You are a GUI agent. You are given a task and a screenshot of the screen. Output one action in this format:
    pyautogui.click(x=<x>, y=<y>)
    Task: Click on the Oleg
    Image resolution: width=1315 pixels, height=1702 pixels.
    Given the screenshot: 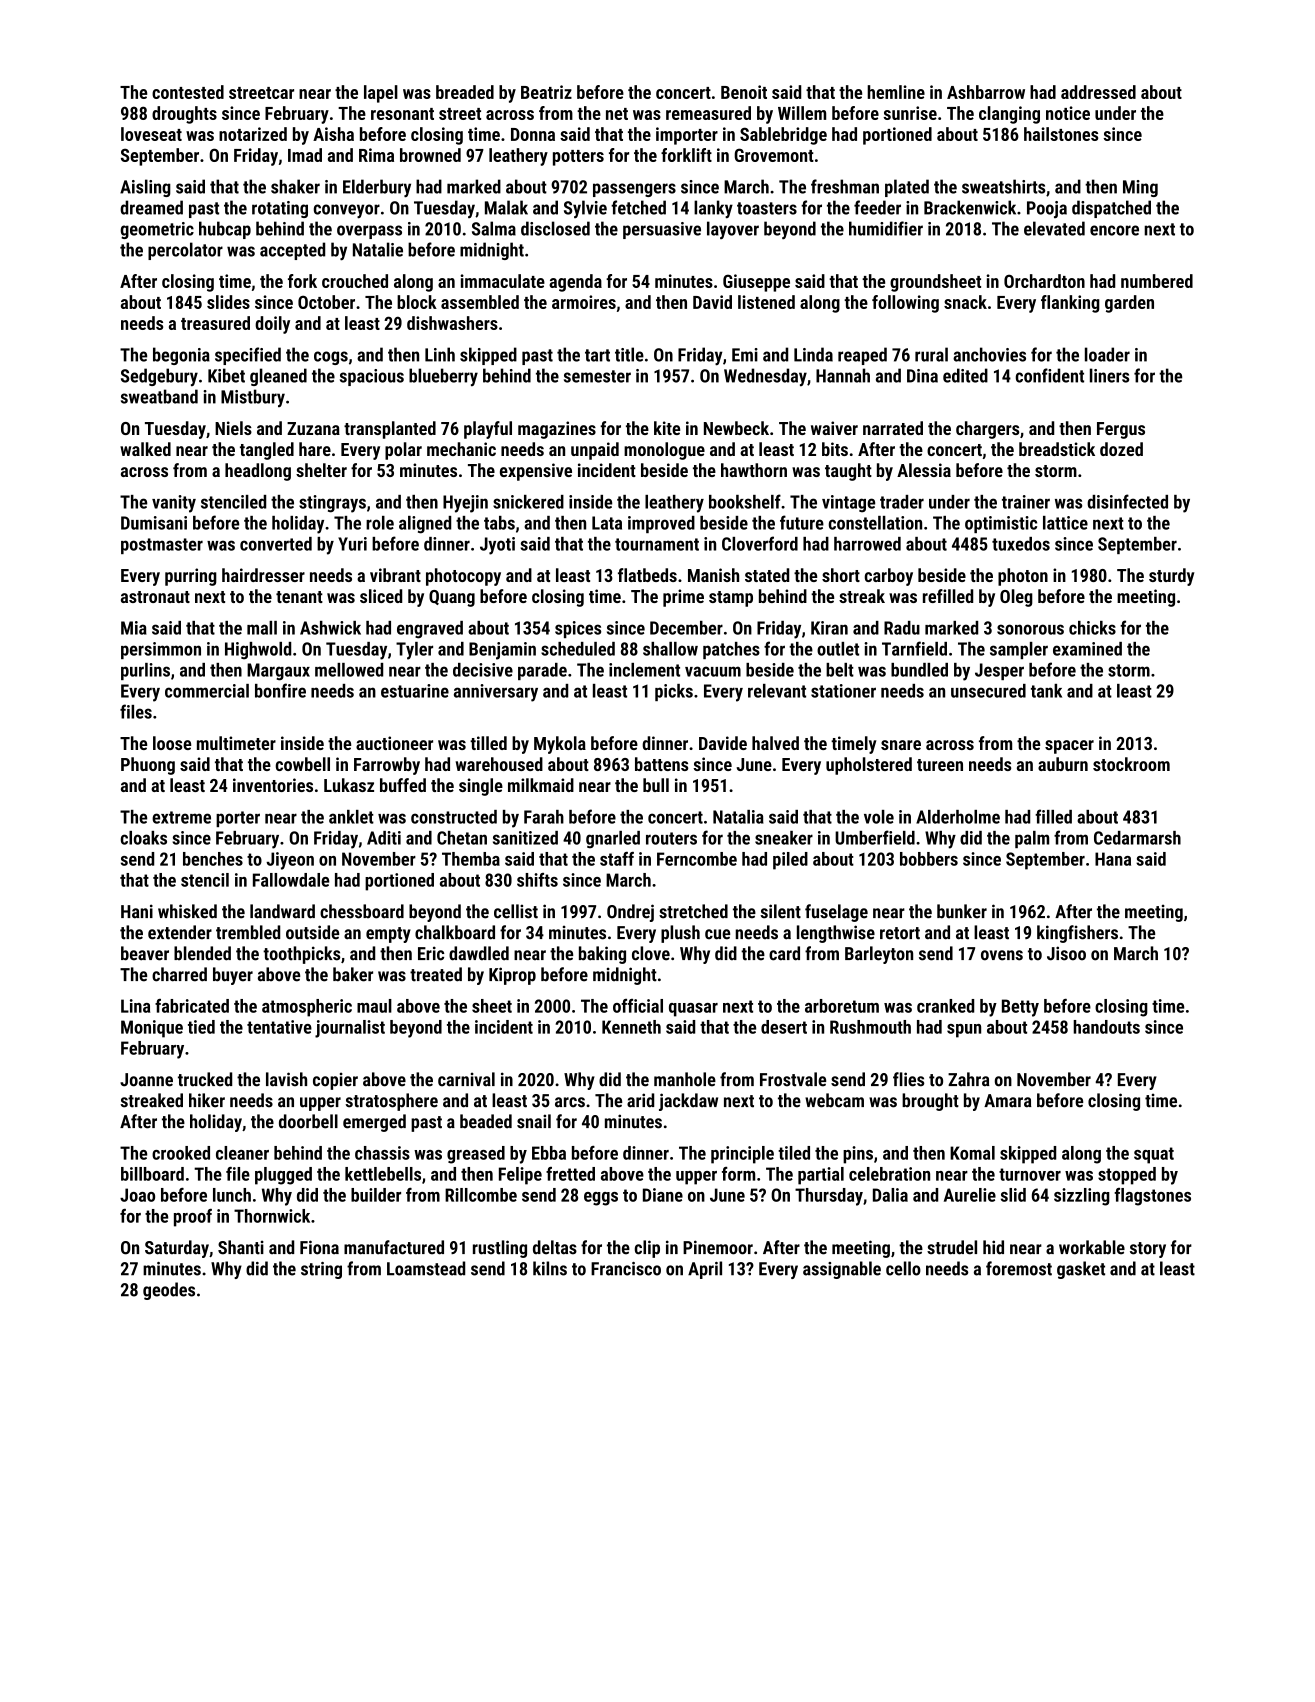 What is the action you would take?
    pyautogui.click(x=1016, y=598)
